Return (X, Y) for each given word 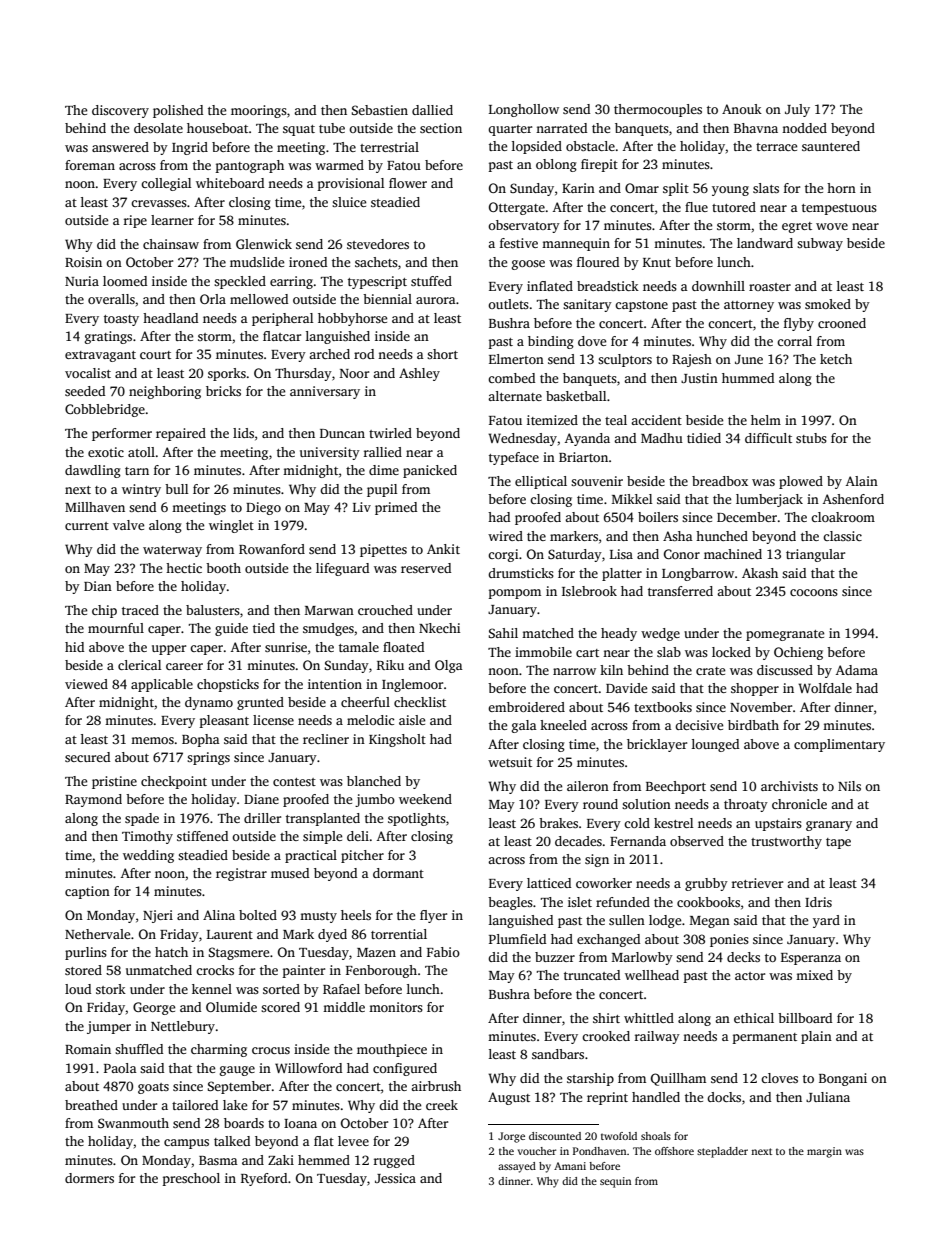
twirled (390, 433)
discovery (120, 111)
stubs (811, 438)
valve (128, 525)
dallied (432, 110)
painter (304, 971)
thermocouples (658, 110)
